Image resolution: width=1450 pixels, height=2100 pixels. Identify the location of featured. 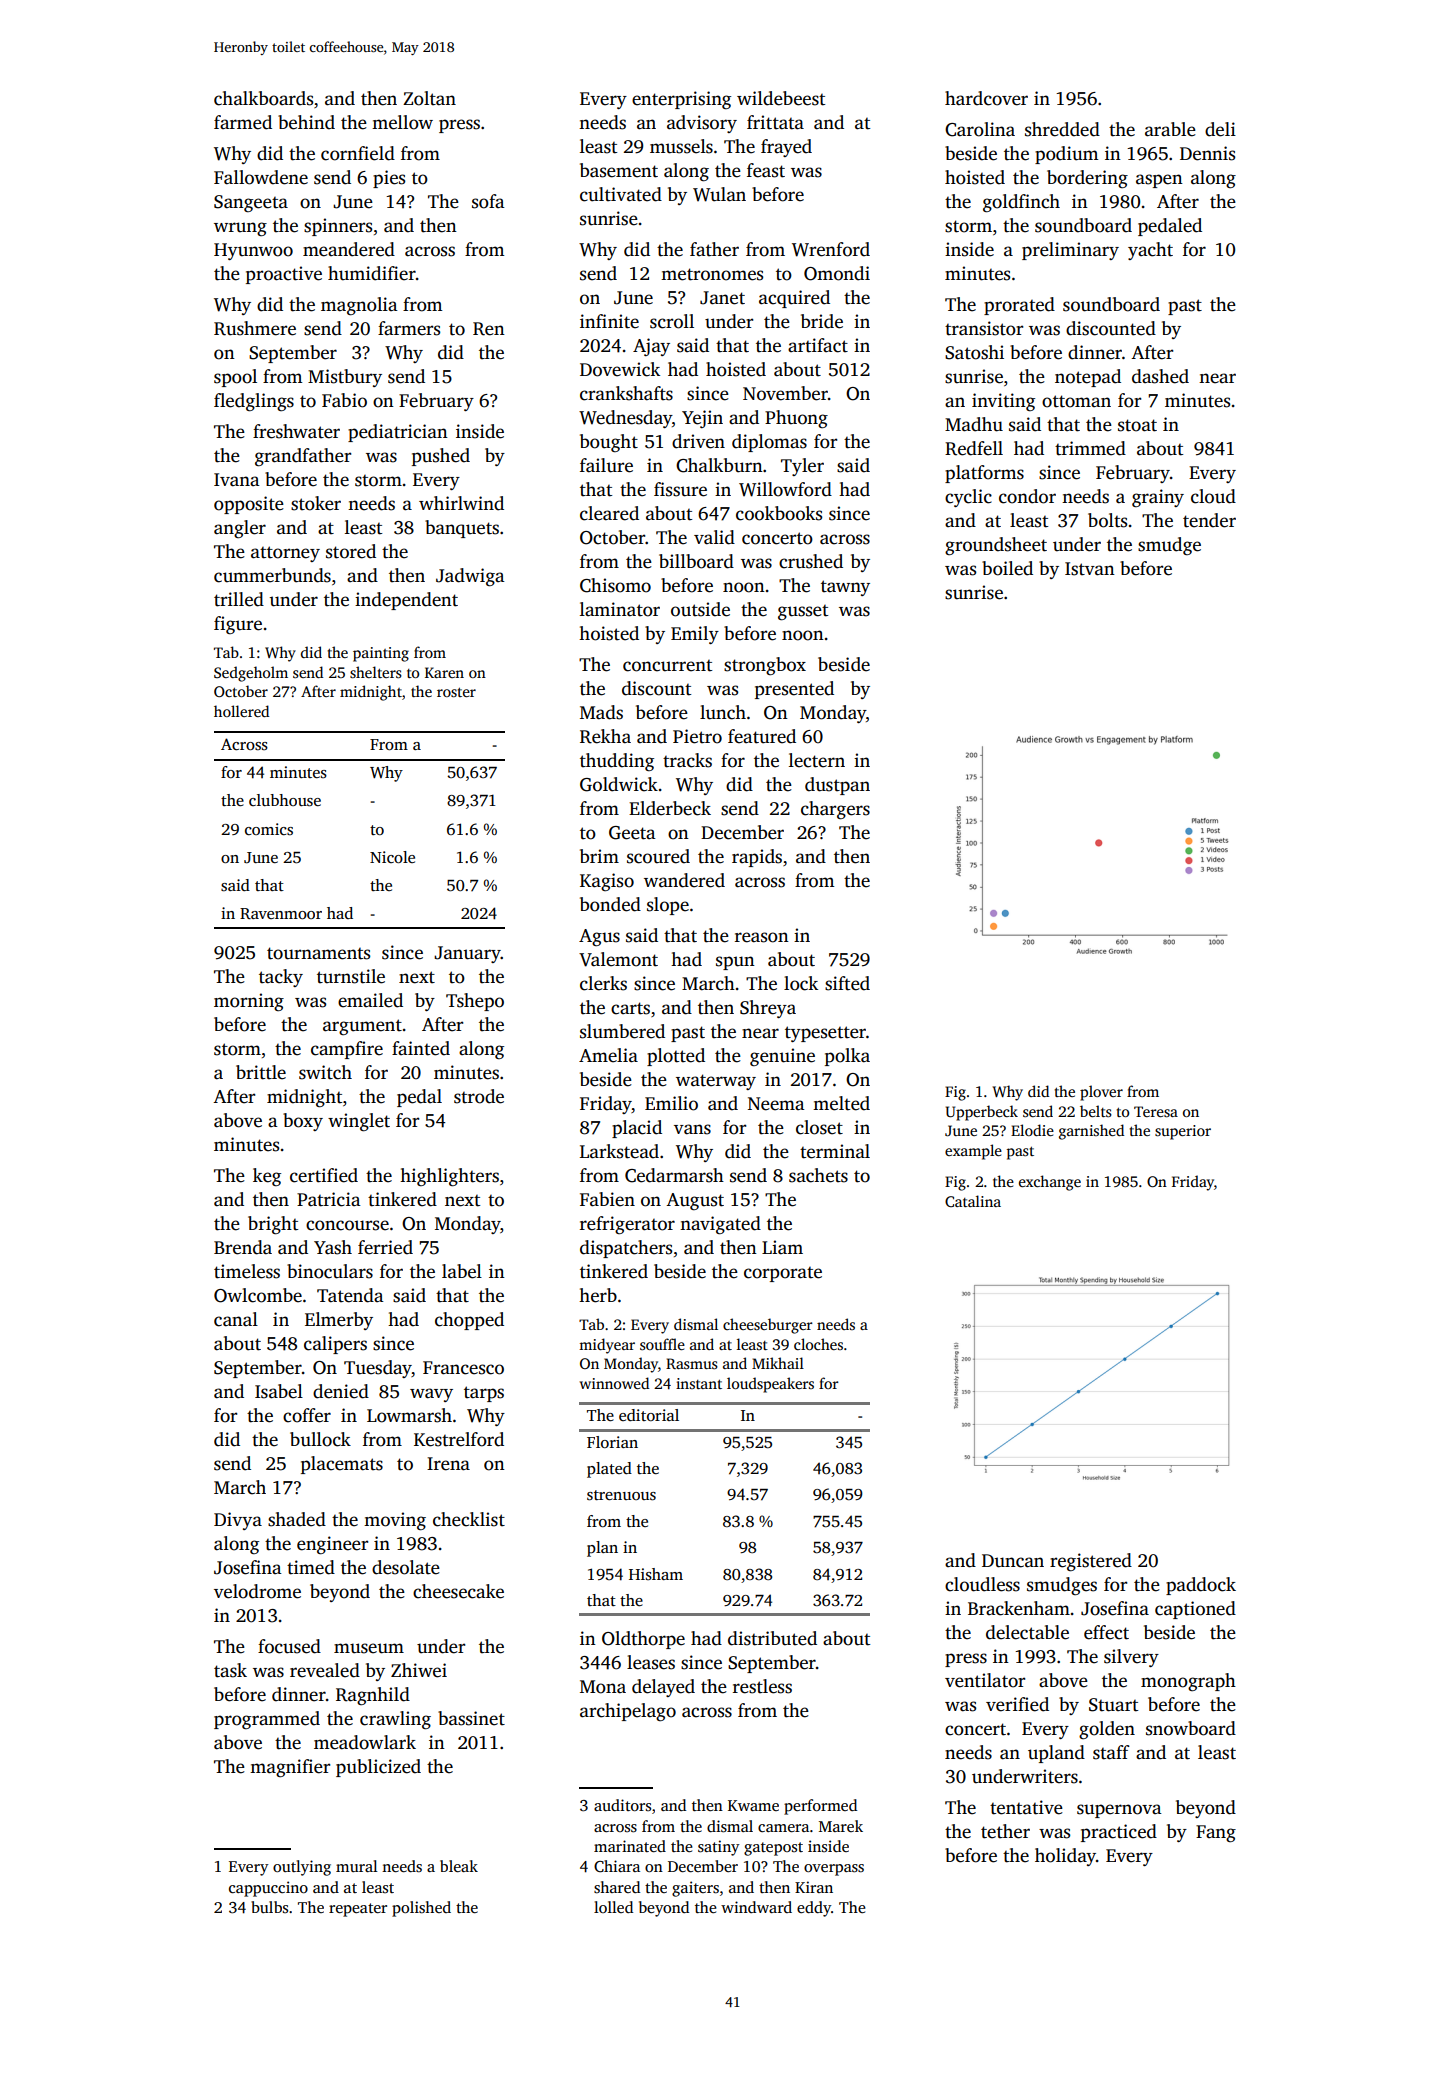
(762, 736).
